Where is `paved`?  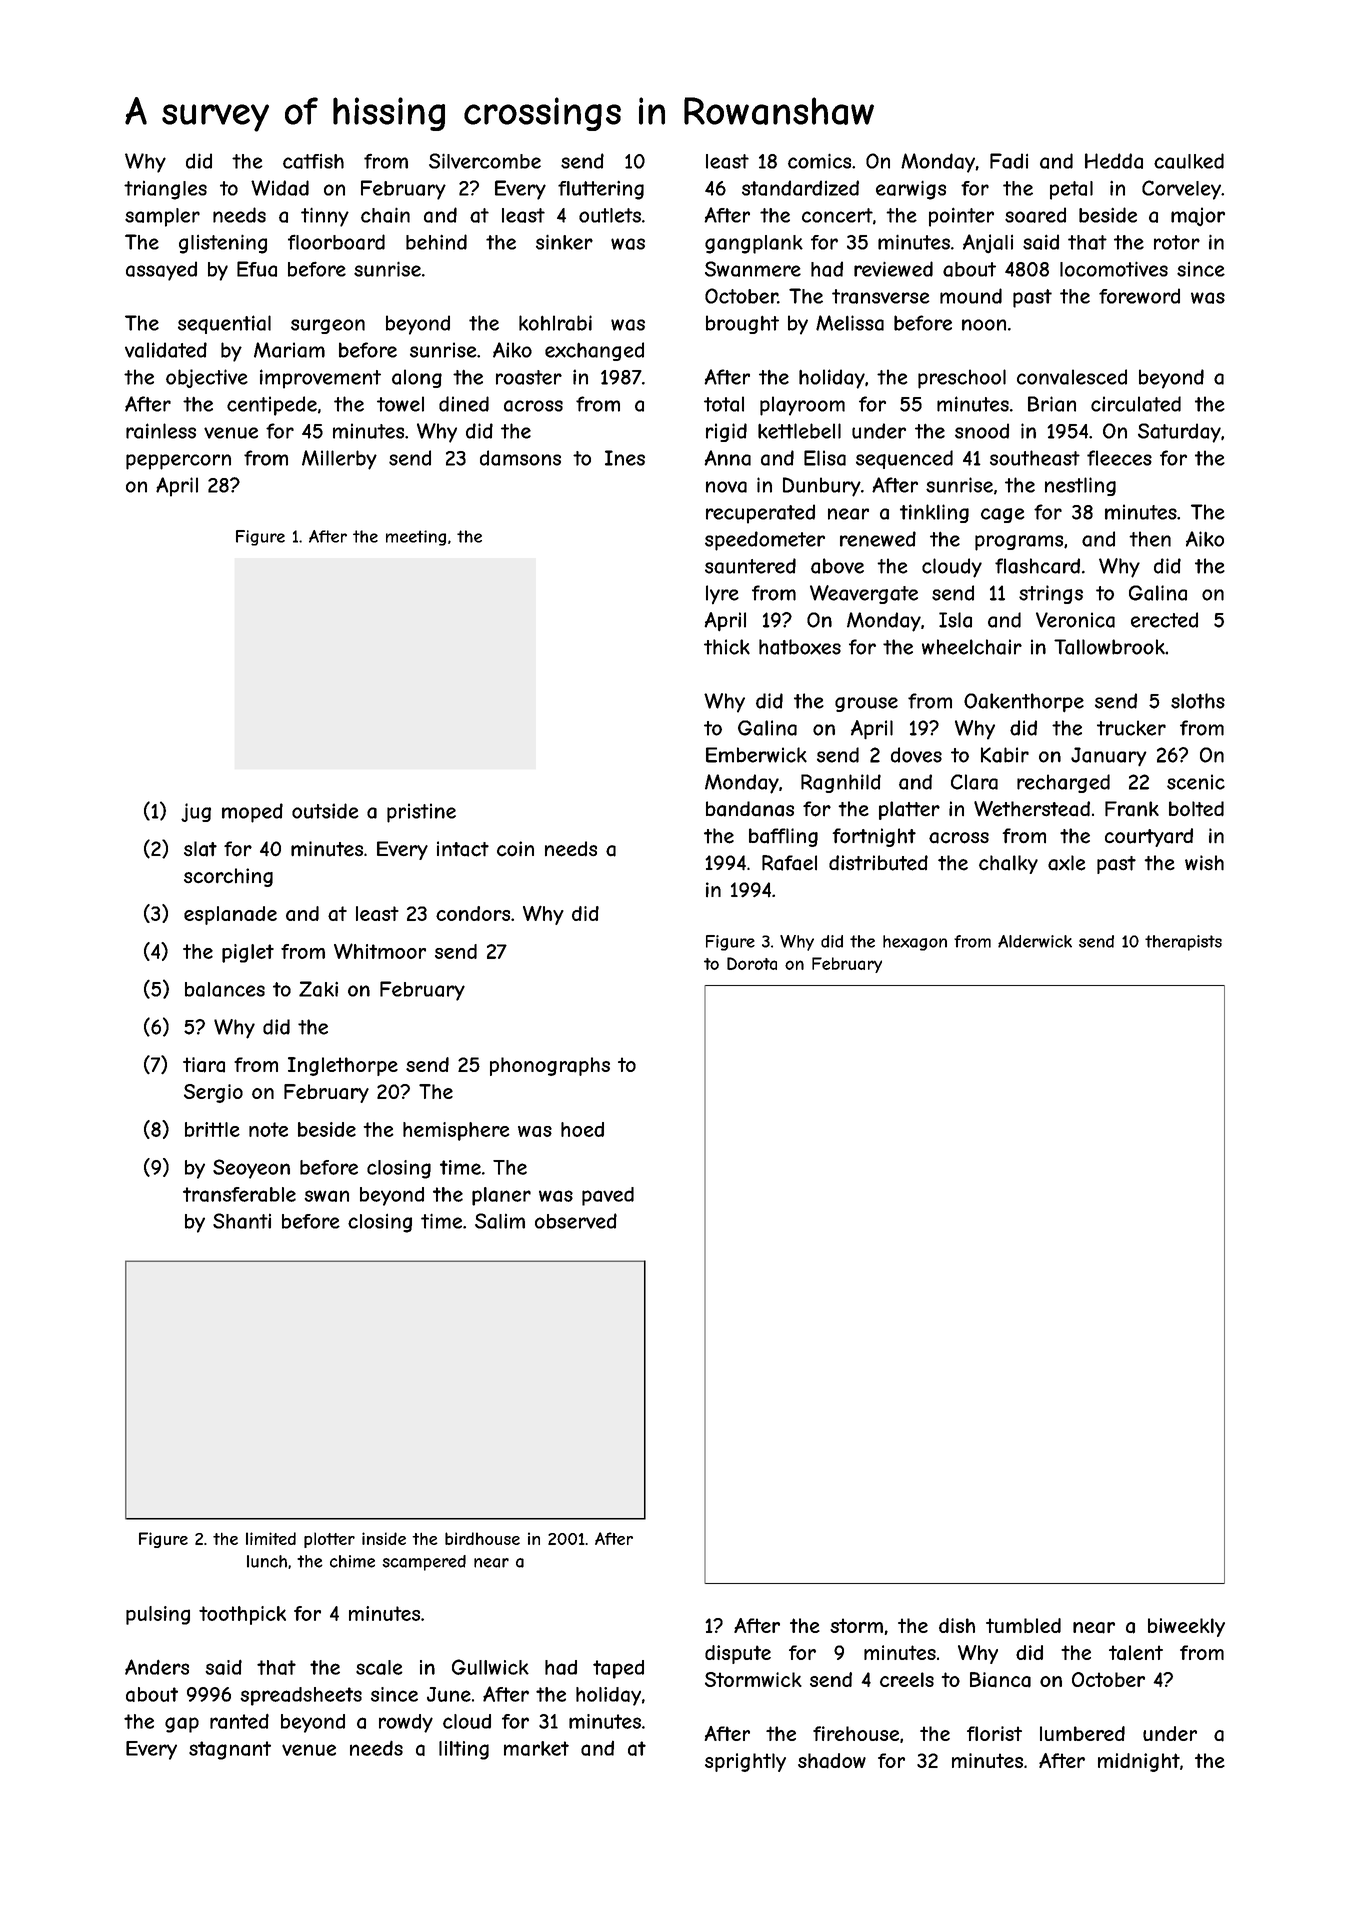 paved is located at coordinates (608, 1196).
